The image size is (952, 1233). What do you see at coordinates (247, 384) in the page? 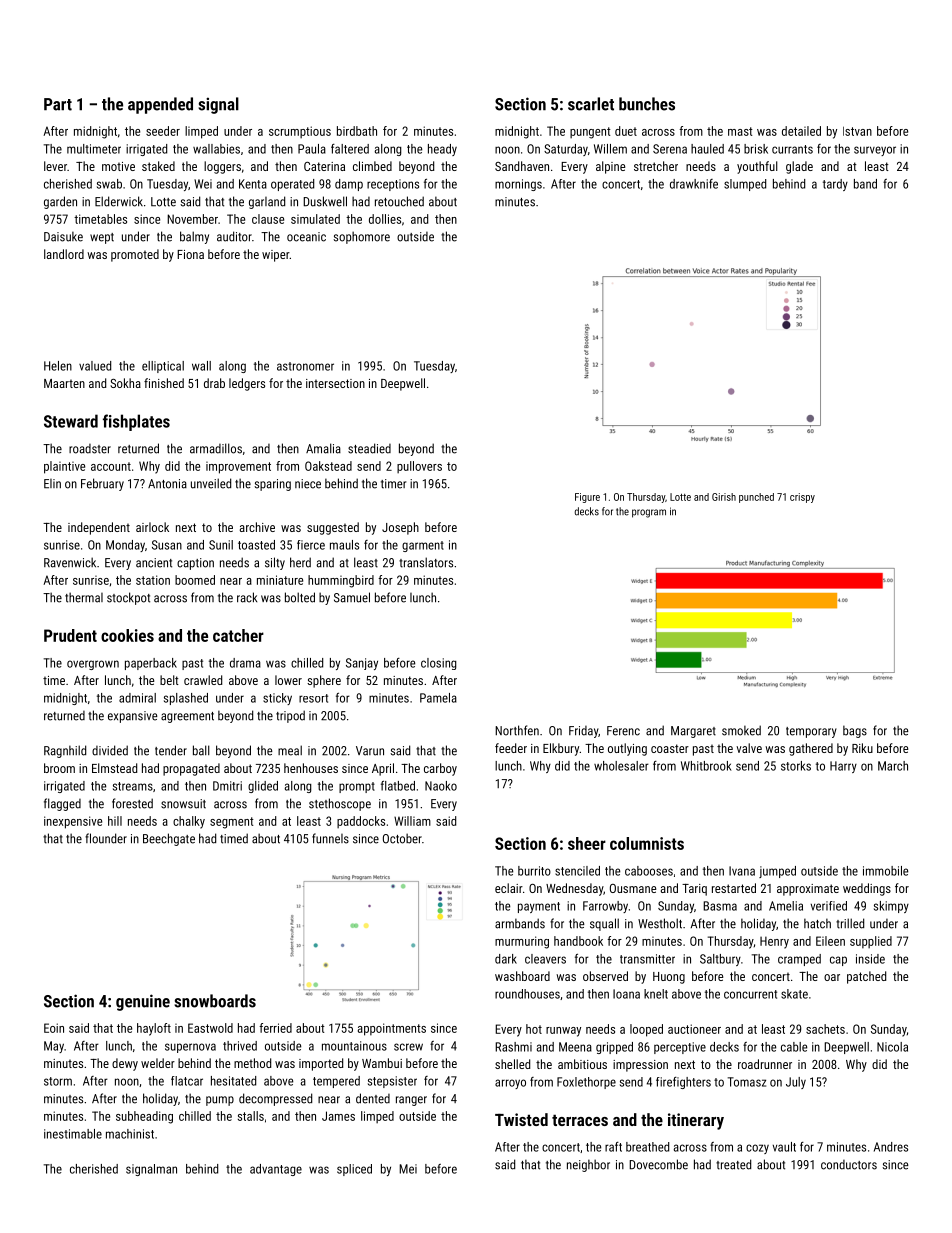
I see `ledgers` at bounding box center [247, 384].
